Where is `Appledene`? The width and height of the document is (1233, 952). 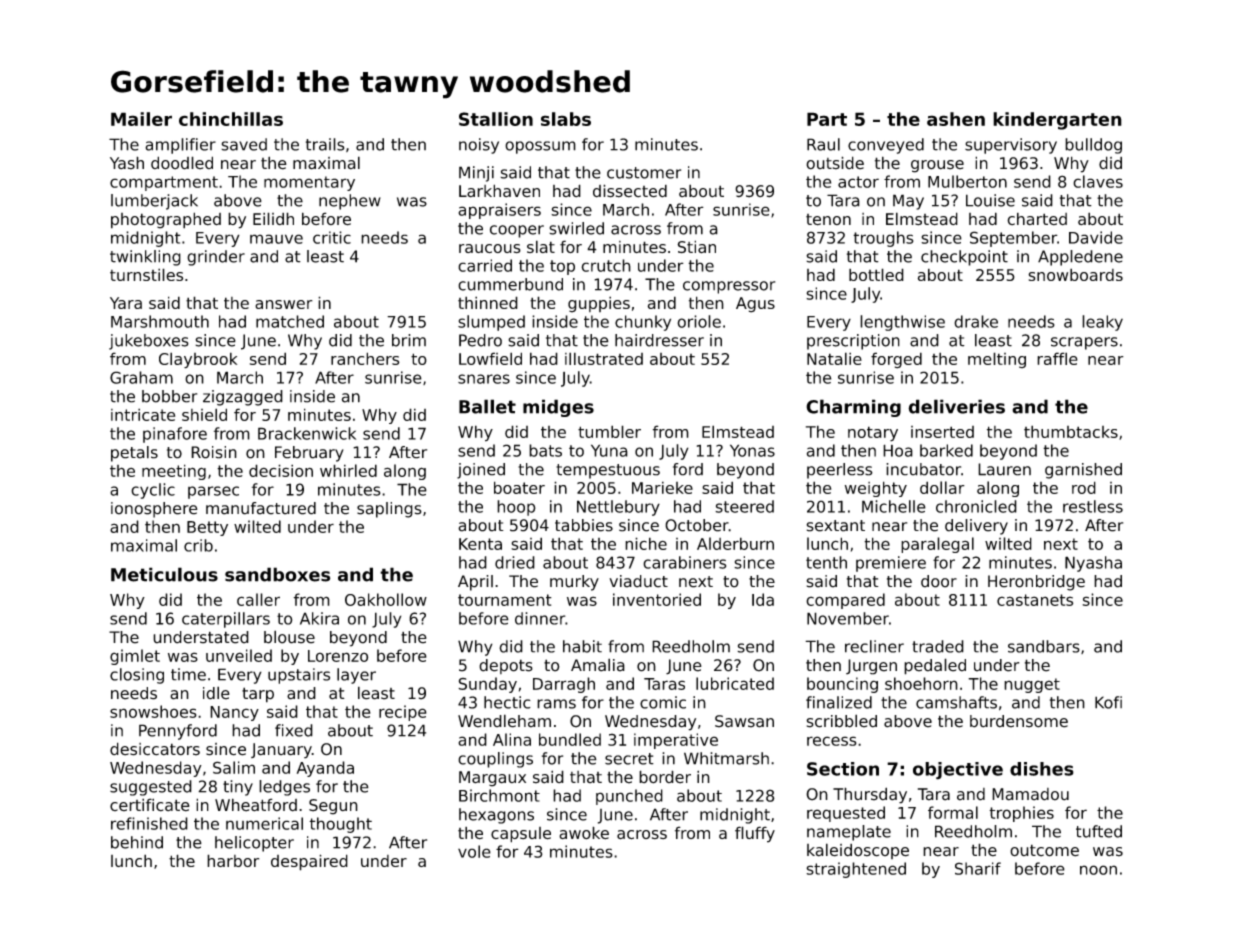
Appledene is located at coordinates (1080, 258).
